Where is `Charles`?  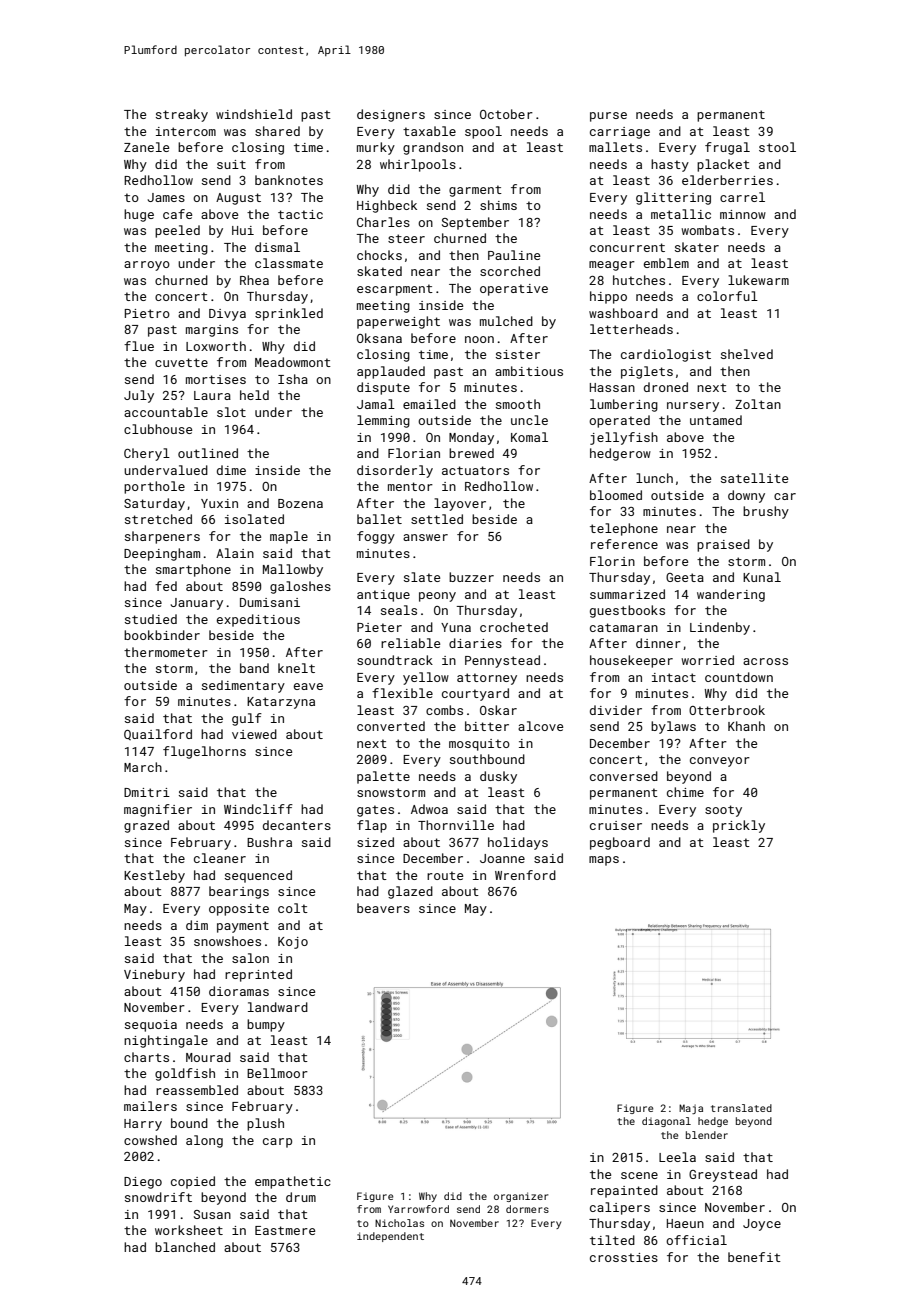
Charles is located at coordinates (383, 222).
